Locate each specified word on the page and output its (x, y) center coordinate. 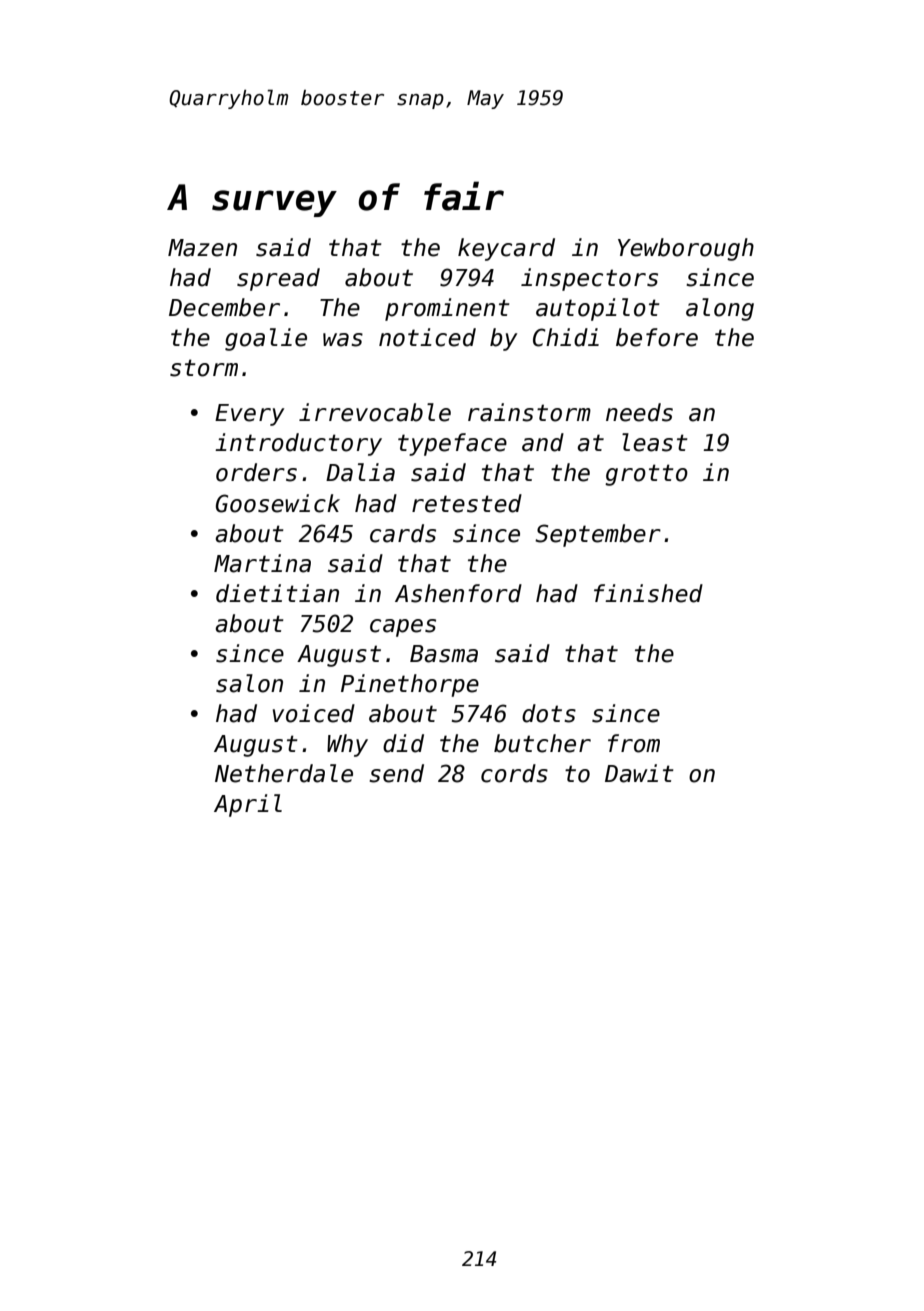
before (657, 337)
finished (648, 593)
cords (514, 773)
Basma (444, 654)
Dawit (639, 773)
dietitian (277, 593)
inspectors (589, 279)
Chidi (566, 337)
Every (249, 415)
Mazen (202, 248)
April (248, 805)
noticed (427, 337)
